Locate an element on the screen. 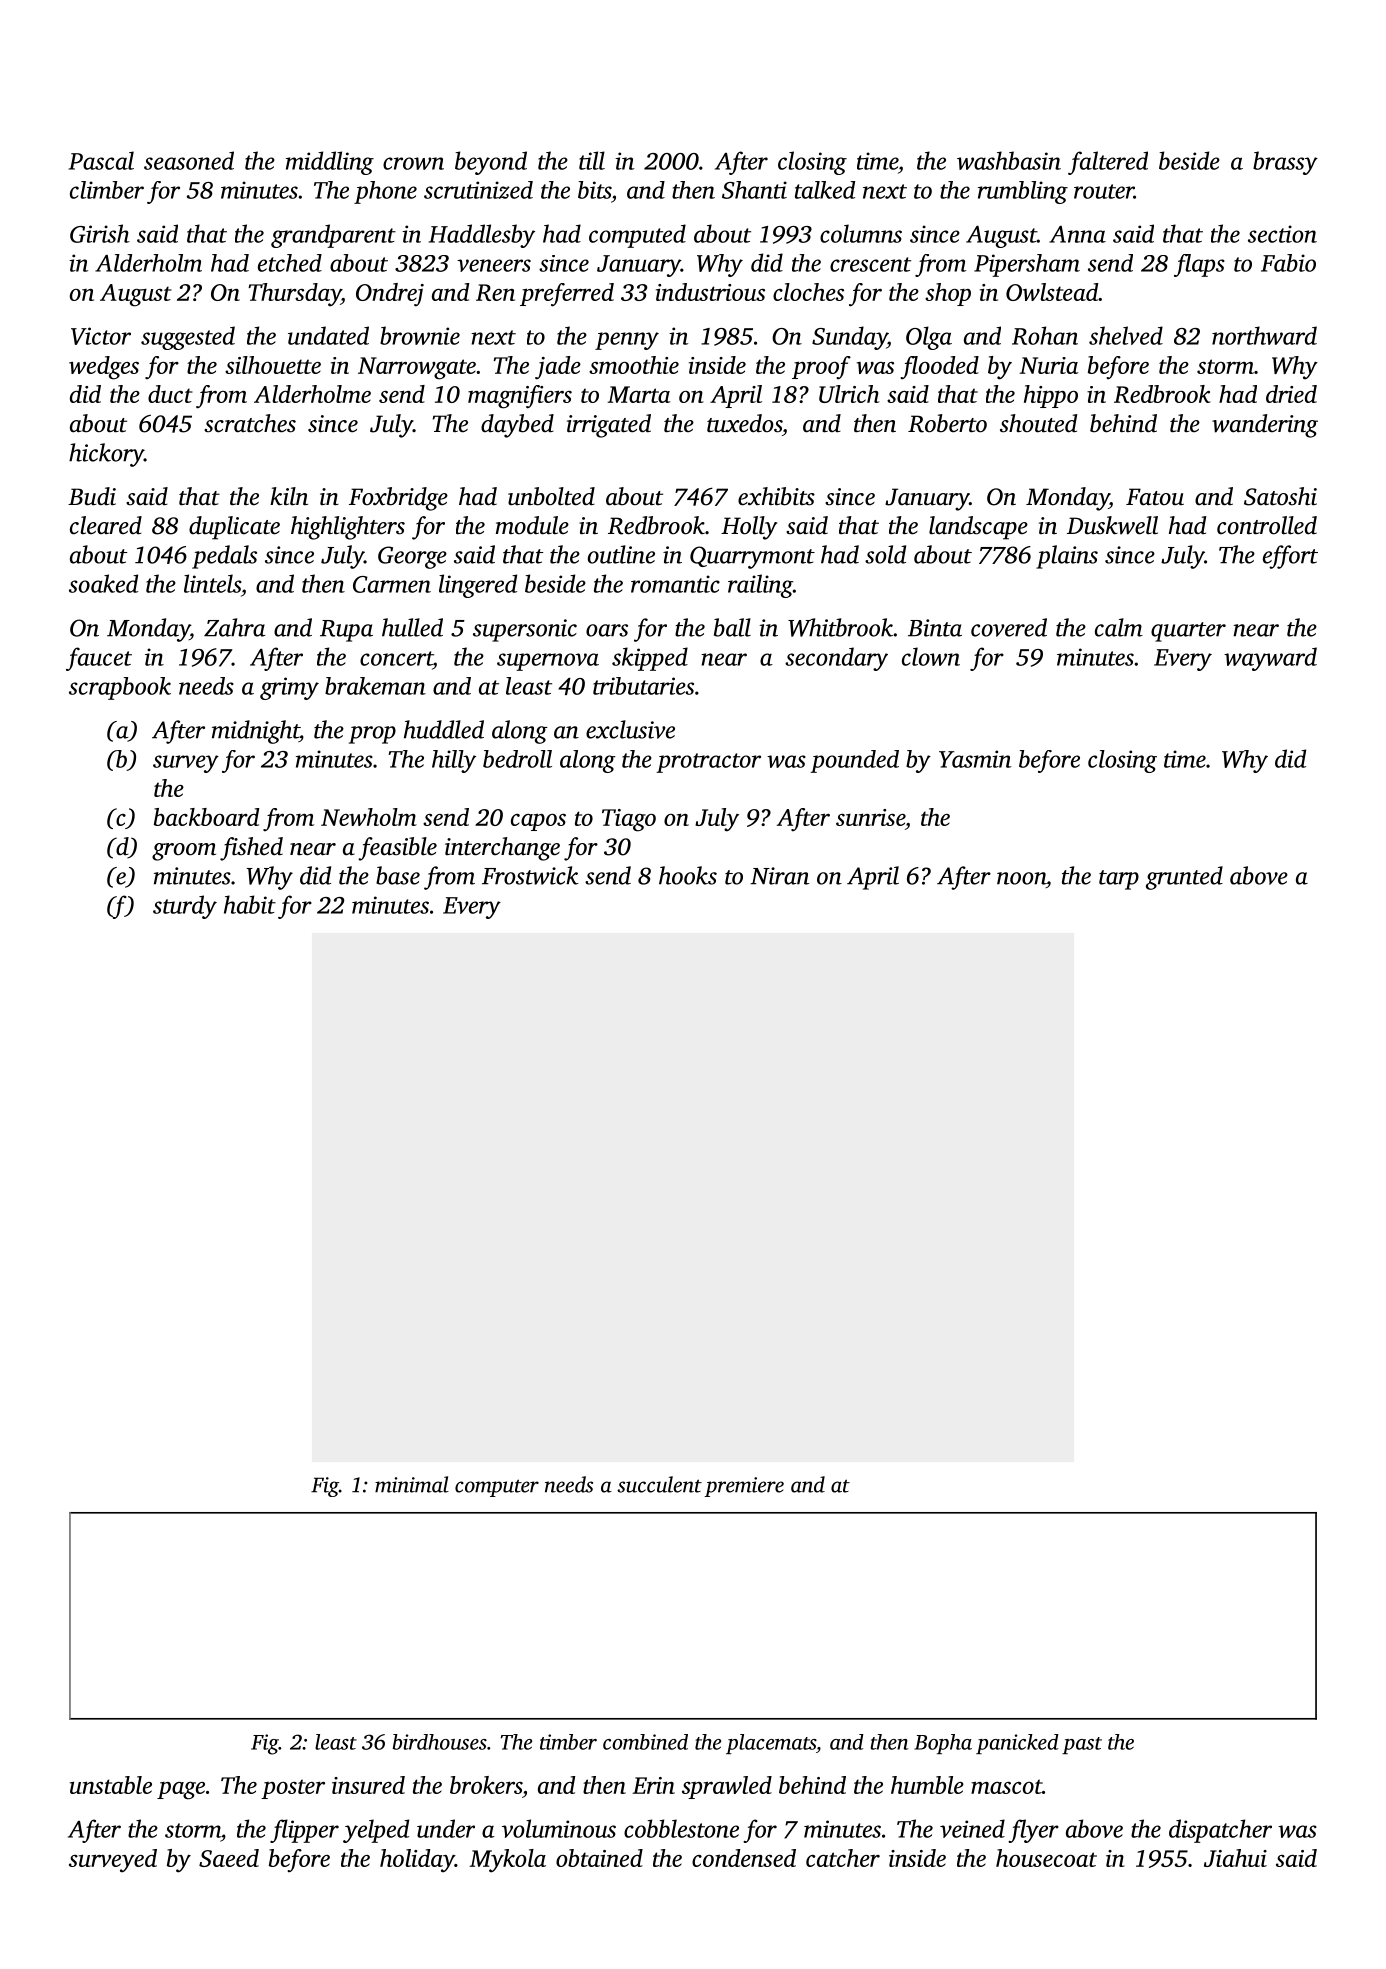 The image size is (1386, 1969). Niran is located at coordinates (779, 876).
